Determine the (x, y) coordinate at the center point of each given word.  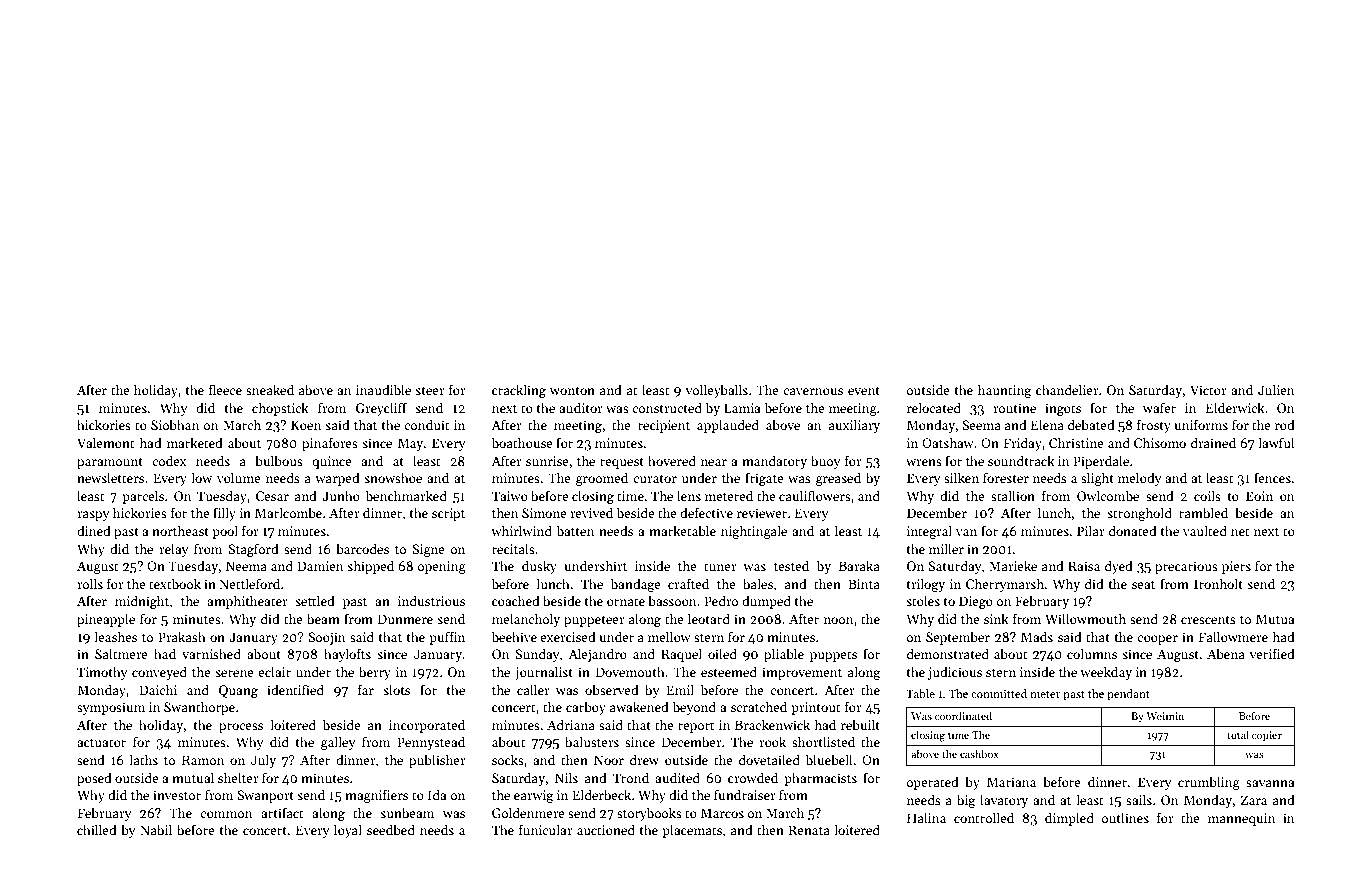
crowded (753, 777)
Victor (1208, 390)
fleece (225, 389)
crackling (519, 391)
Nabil (156, 829)
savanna (1270, 783)
